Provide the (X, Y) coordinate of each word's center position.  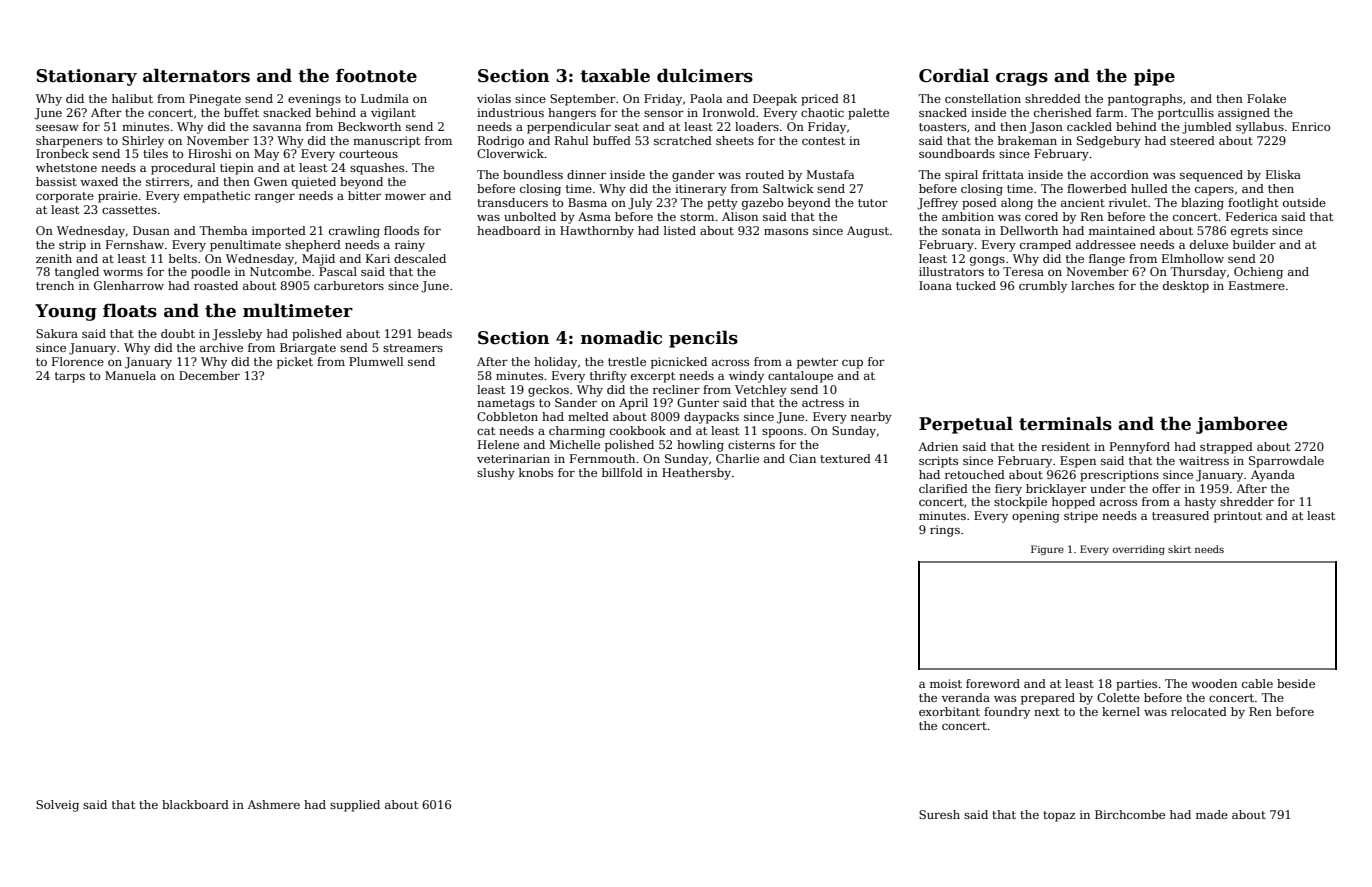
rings (945, 531)
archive (221, 347)
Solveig (57, 806)
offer (1166, 488)
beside (1296, 683)
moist (946, 683)
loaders (757, 126)
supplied (355, 806)
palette (868, 114)
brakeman (1027, 140)
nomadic (621, 337)
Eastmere (1257, 285)
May (266, 155)
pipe (1154, 77)
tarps (70, 377)
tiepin (237, 169)
